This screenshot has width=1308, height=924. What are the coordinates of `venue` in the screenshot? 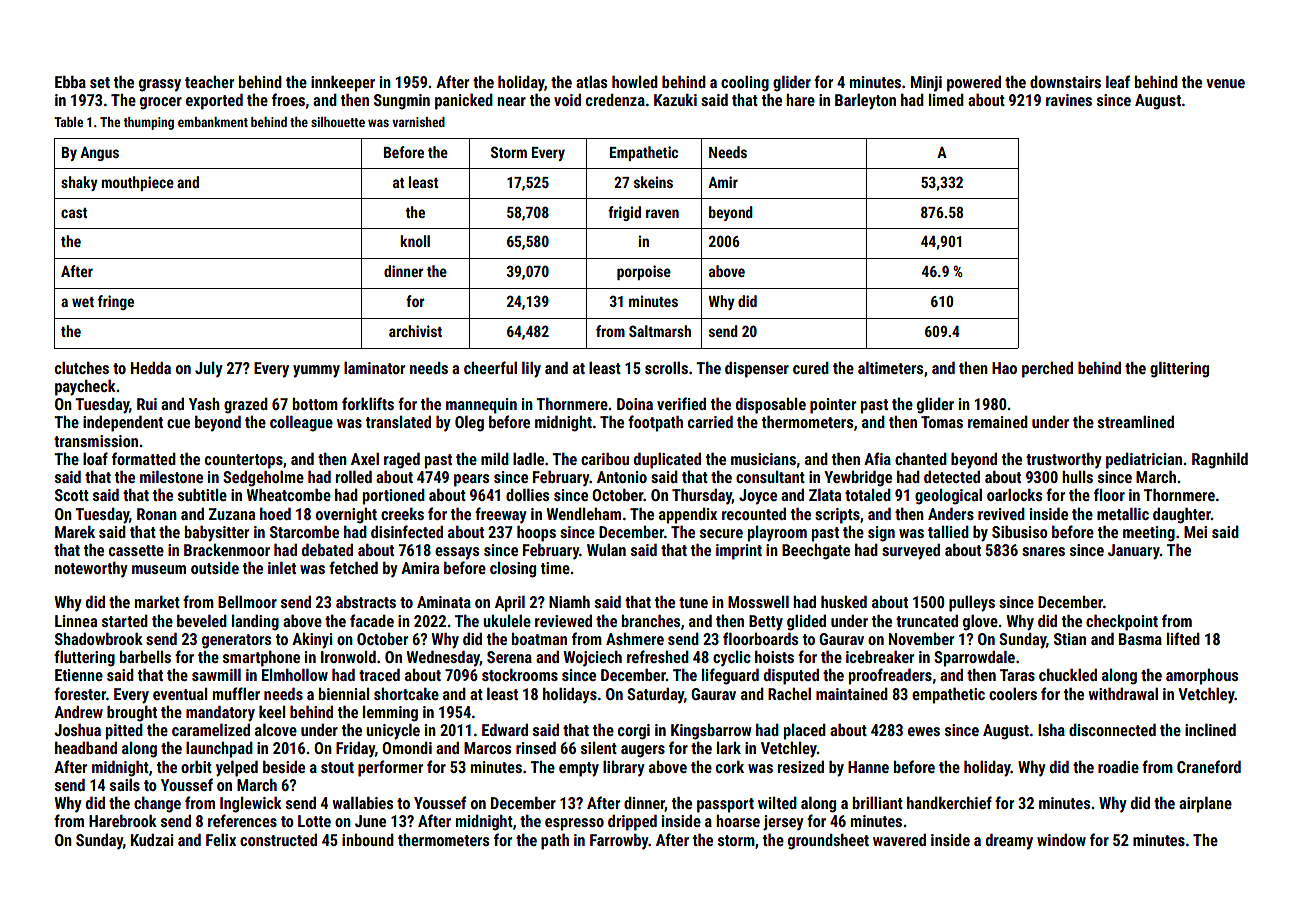 It's located at (1225, 83).
